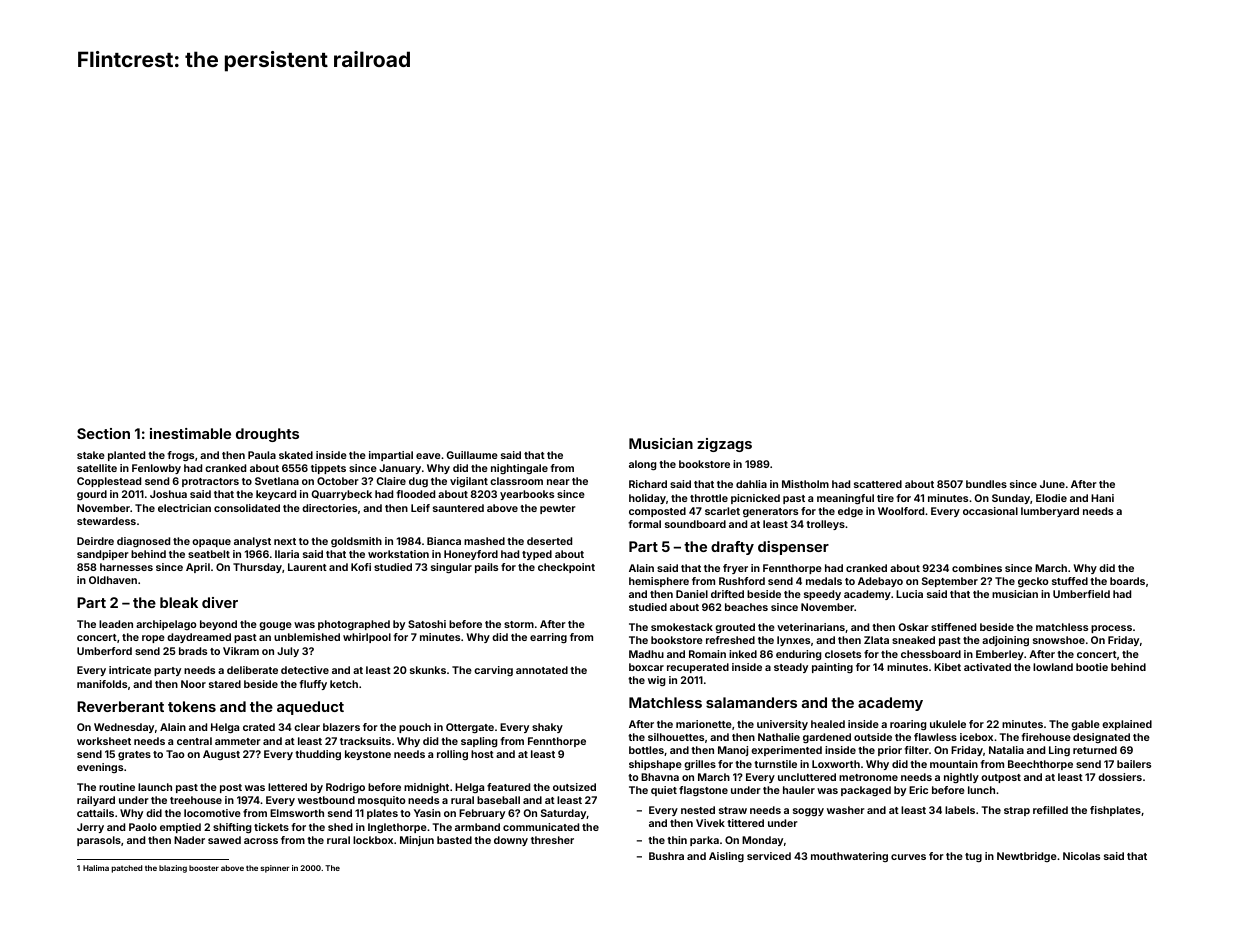  Describe the element at coordinates (1092, 667) in the document. I see `bootie` at that location.
